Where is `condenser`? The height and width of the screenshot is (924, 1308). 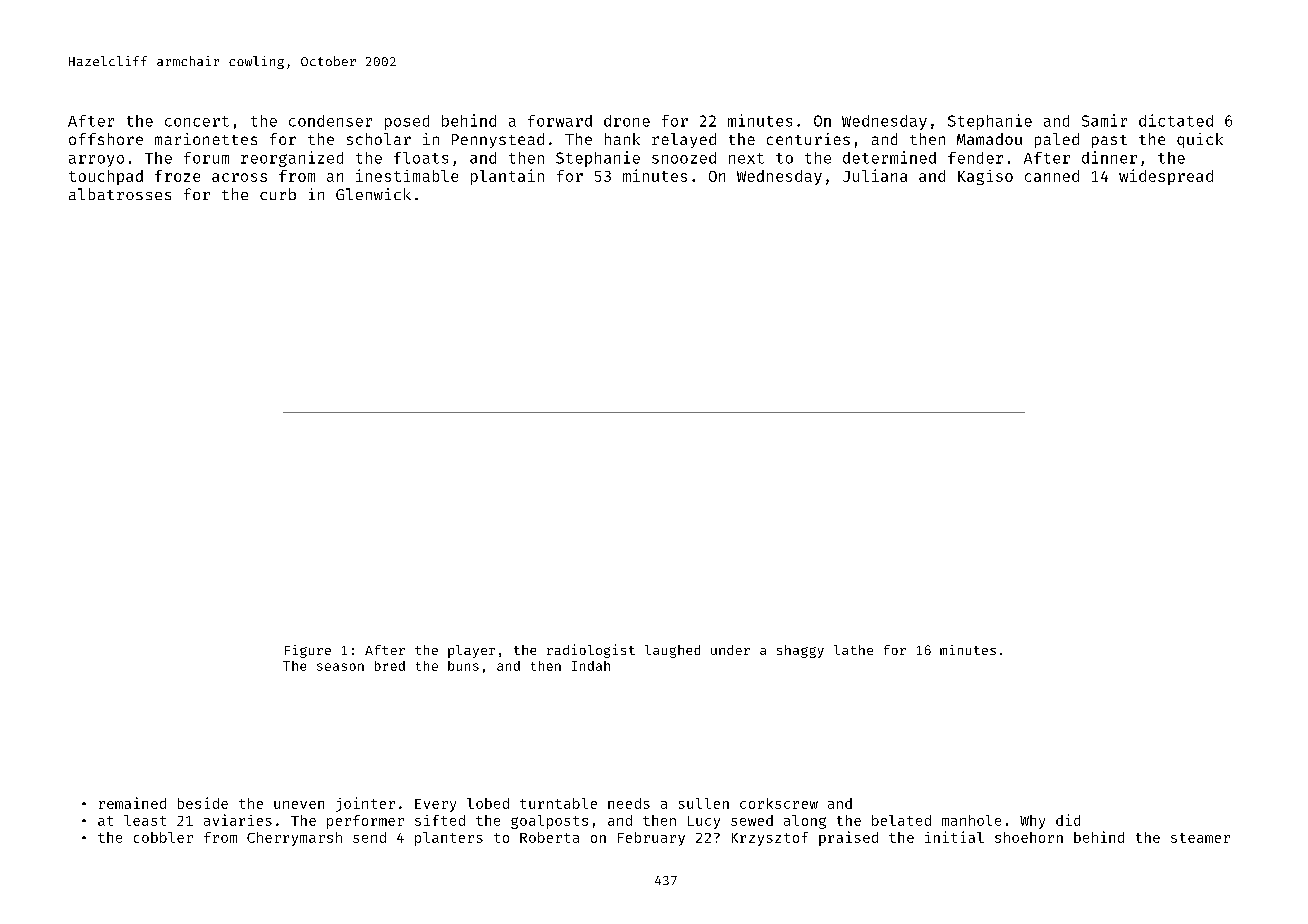
condenser is located at coordinates (330, 121).
